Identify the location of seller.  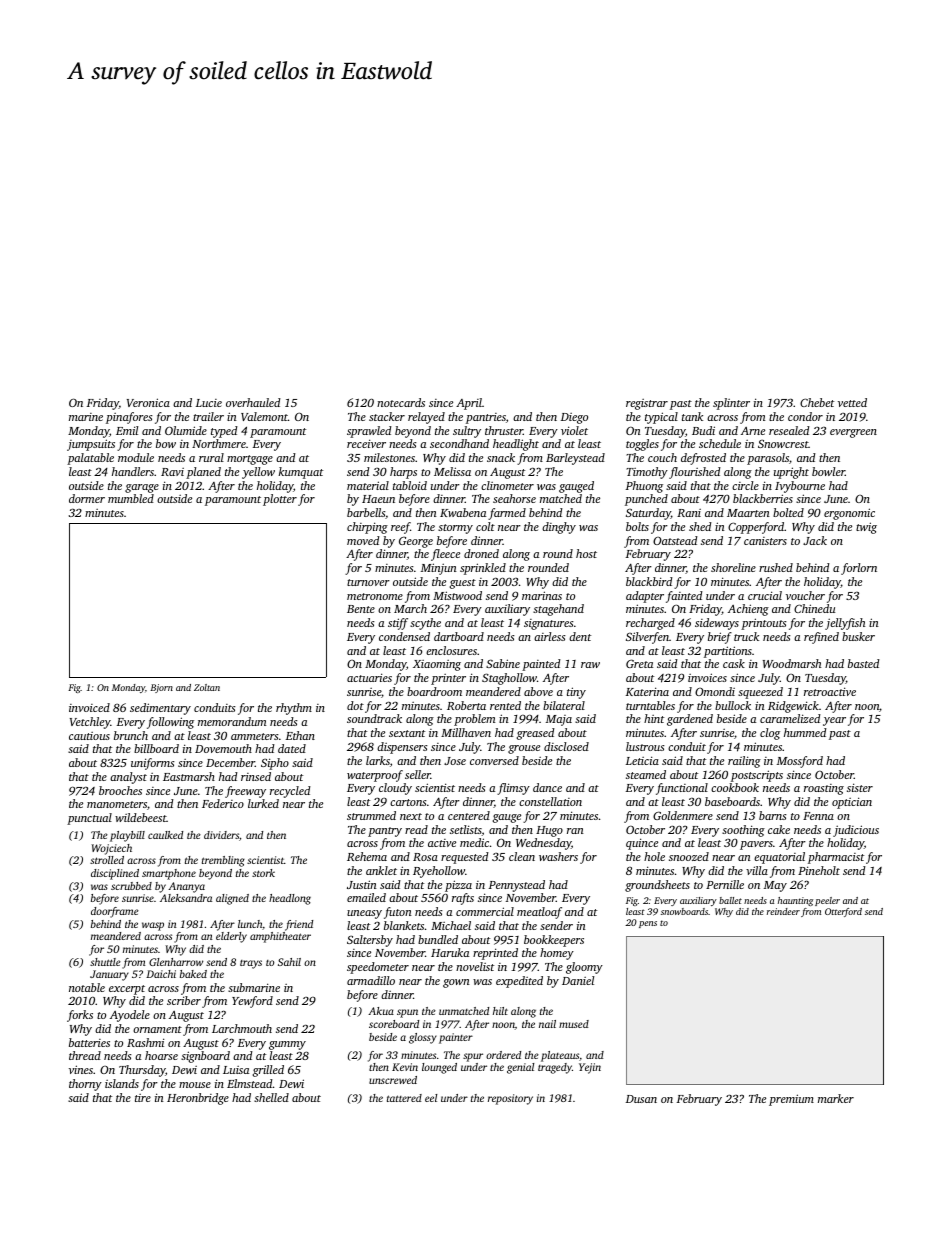
(418, 774).
